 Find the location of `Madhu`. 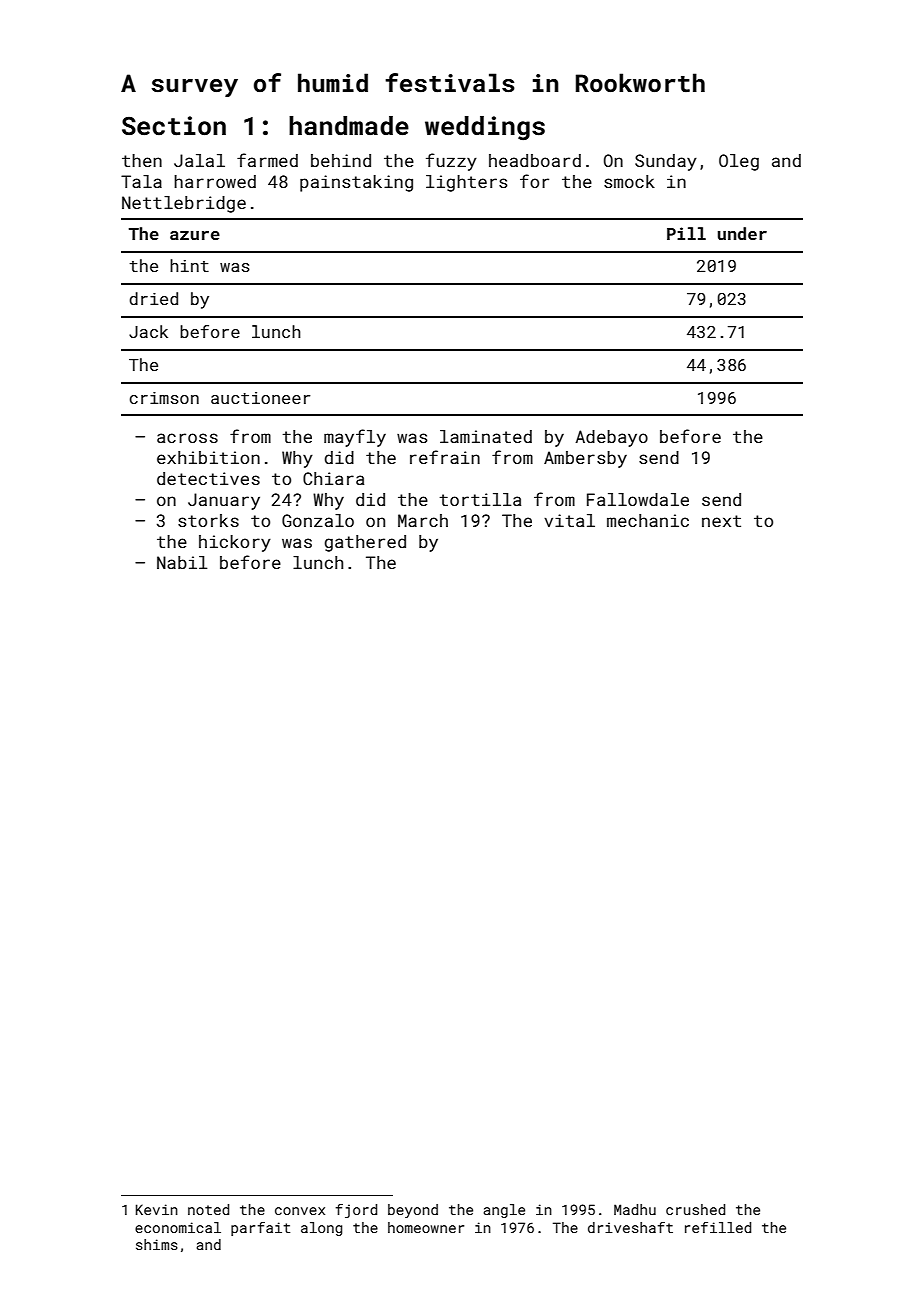

Madhu is located at coordinates (635, 1209).
